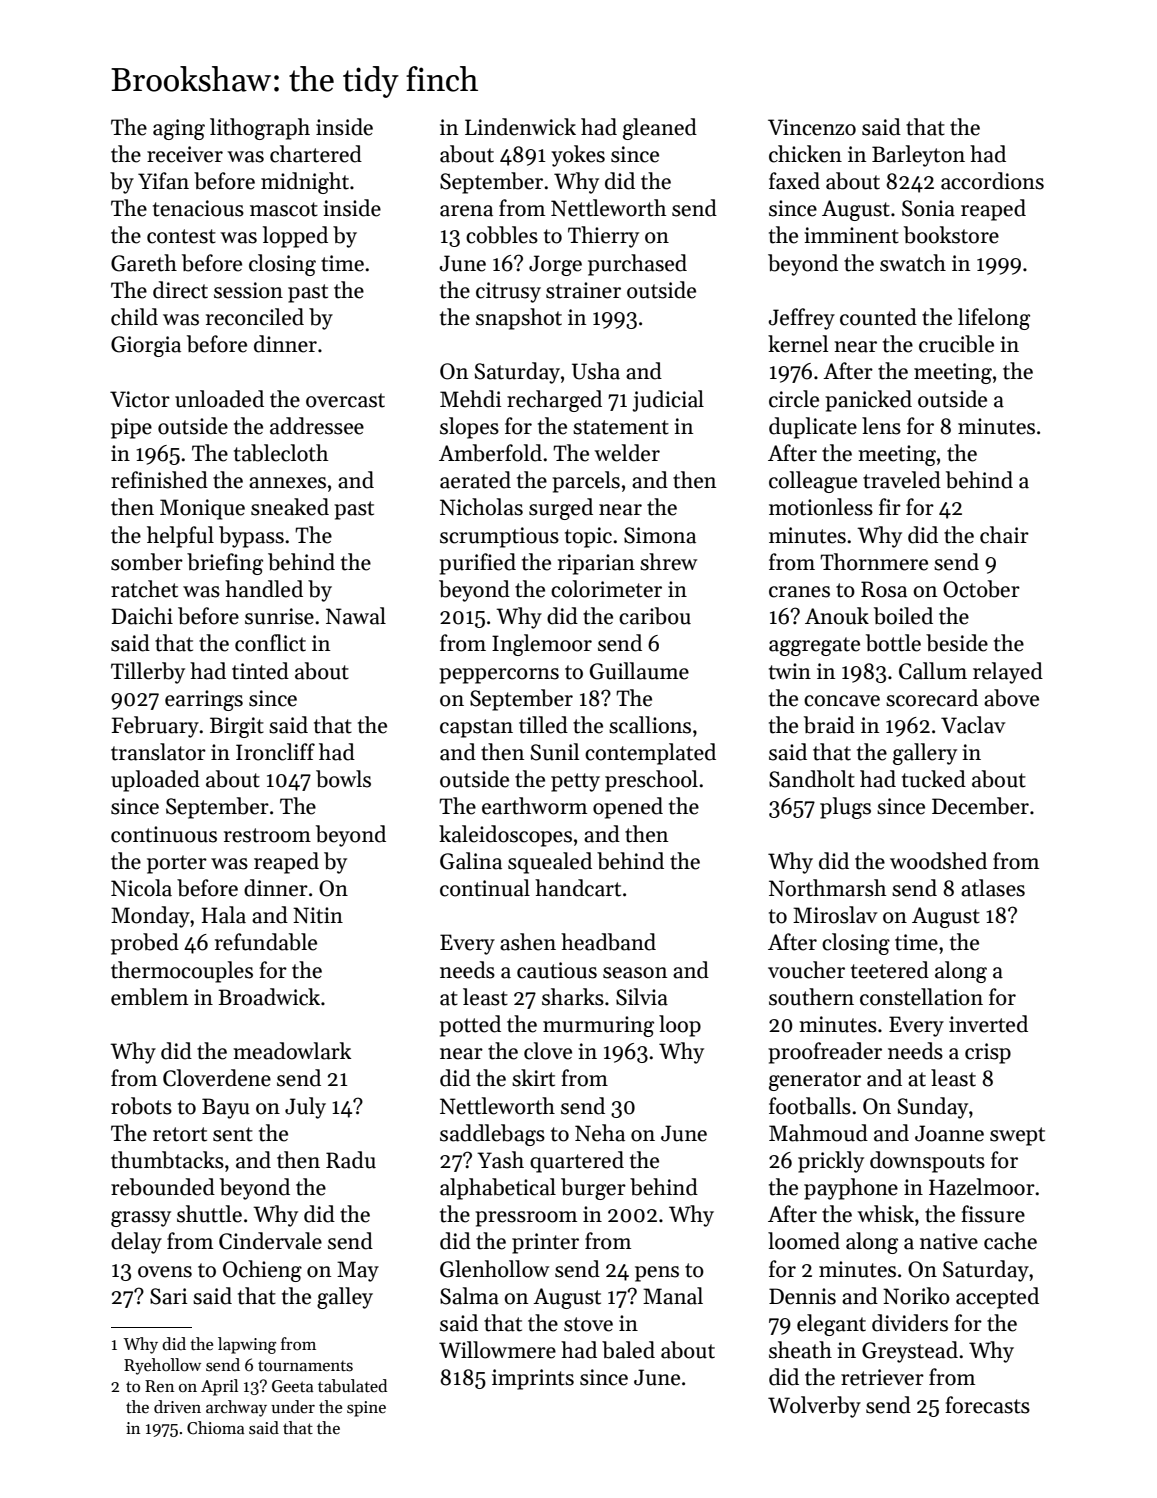 The height and width of the image is (1498, 1157). I want to click on Nicola, so click(141, 888).
